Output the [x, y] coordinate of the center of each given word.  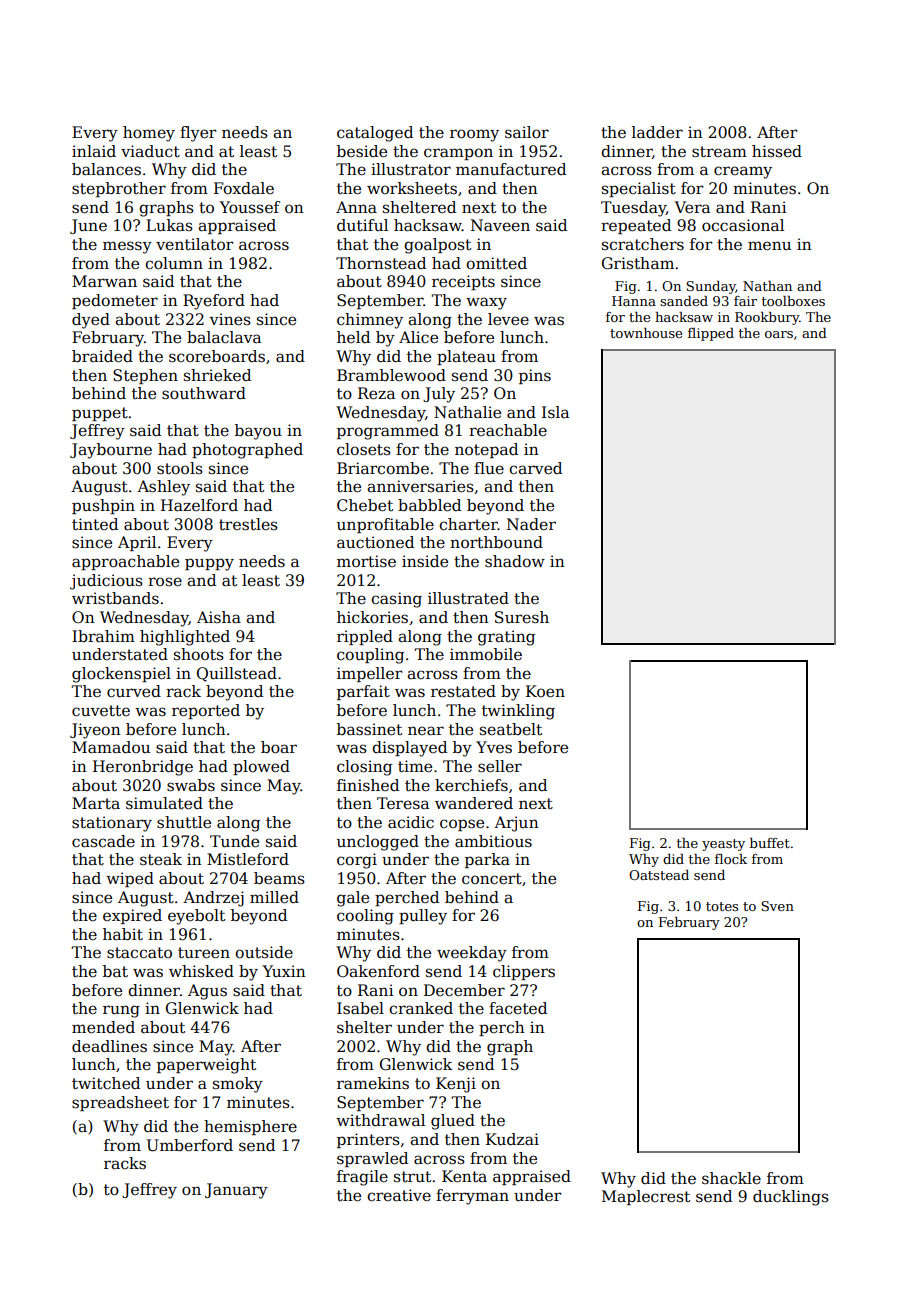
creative [399, 1195]
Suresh [522, 617]
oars [779, 334]
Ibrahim [103, 636]
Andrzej [213, 899]
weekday [472, 954]
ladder [657, 132]
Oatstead [659, 875]
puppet [100, 414]
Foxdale [244, 188]
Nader [531, 524]
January [236, 1191]
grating [506, 638]
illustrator [411, 169]
